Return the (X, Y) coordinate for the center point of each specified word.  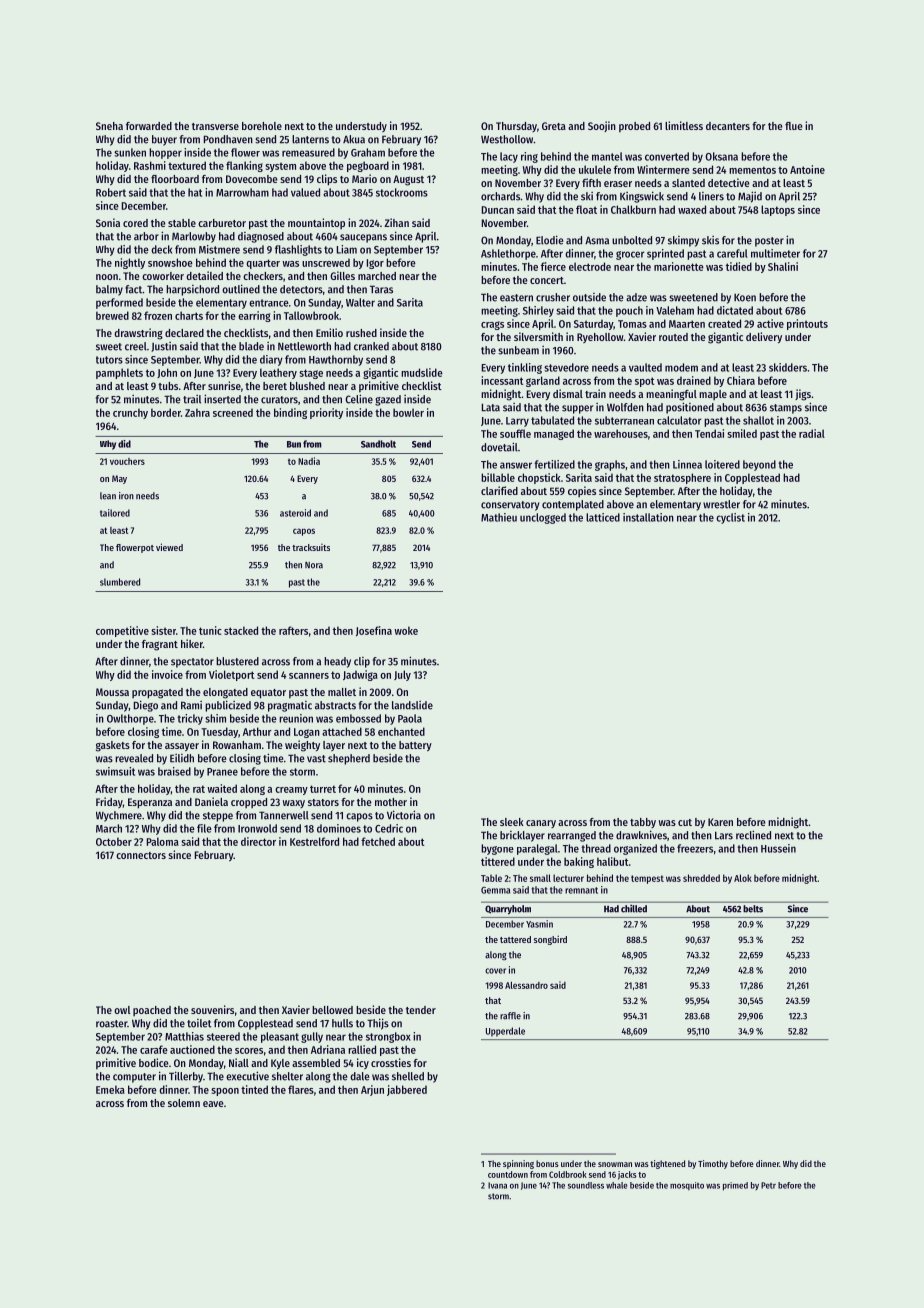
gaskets (113, 746)
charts (189, 315)
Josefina (374, 631)
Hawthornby (336, 360)
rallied (362, 1049)
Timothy (713, 1164)
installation (648, 517)
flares (301, 1089)
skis (710, 240)
